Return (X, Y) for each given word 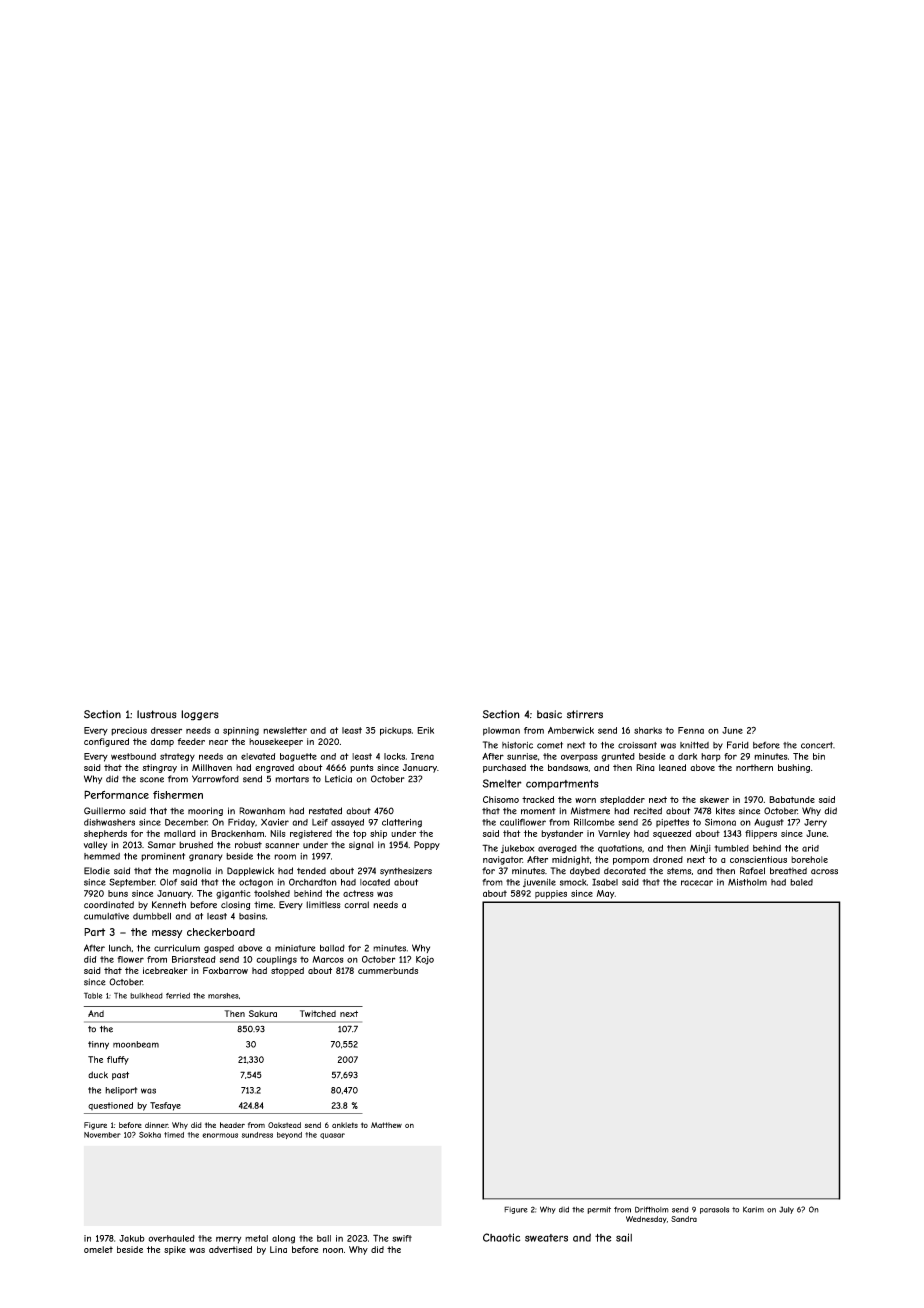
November (102, 1135)
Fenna (691, 730)
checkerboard (221, 932)
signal (361, 845)
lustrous (157, 714)
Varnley (614, 834)
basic (549, 714)
